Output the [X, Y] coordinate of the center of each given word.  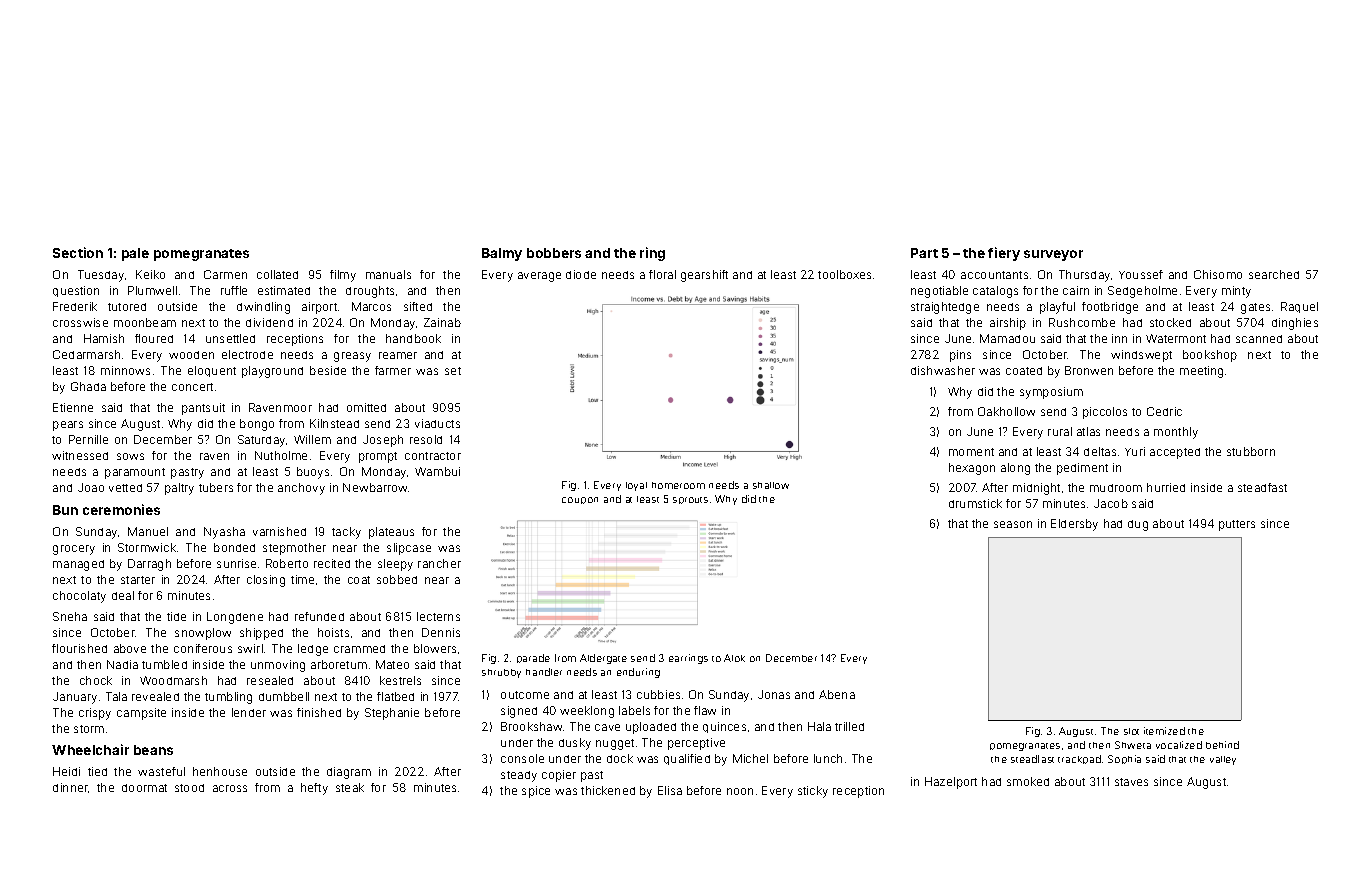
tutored [127, 307]
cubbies [658, 694]
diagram [349, 773]
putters [1237, 525]
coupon [580, 500]
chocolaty [79, 597]
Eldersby [1074, 525]
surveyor [1053, 255]
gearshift [704, 276]
